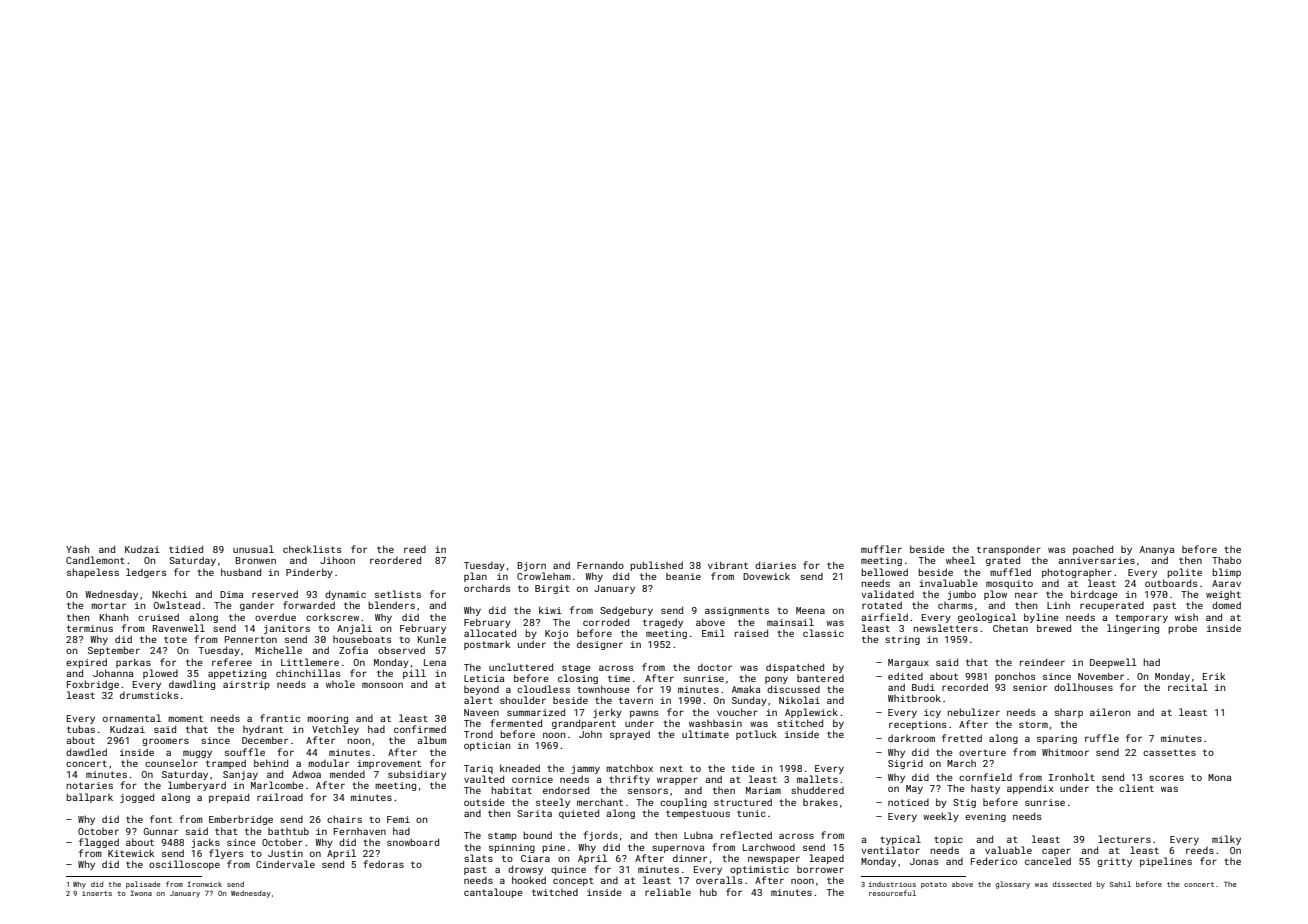 The width and height of the screenshot is (1308, 924). Describe the element at coordinates (817, 779) in the screenshot. I see `mallets` at that location.
